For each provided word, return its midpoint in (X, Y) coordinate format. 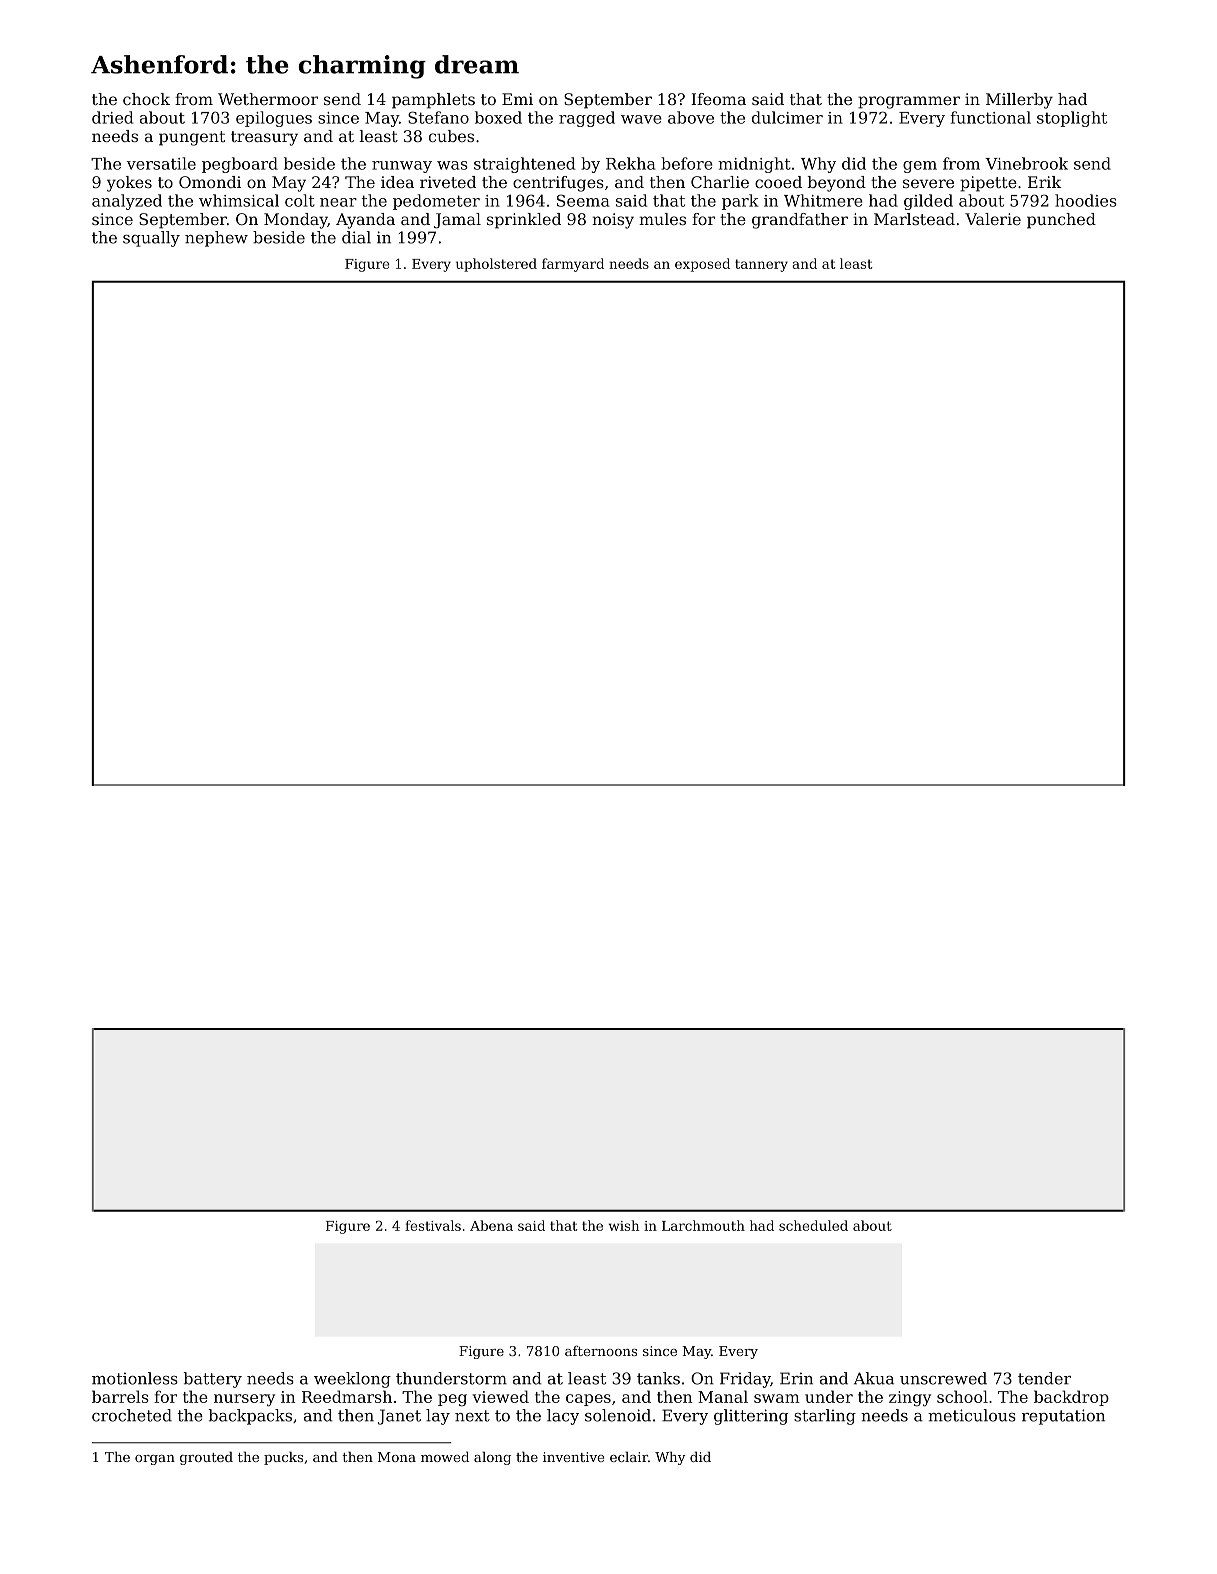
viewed (500, 1396)
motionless (135, 1378)
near (338, 202)
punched (1061, 221)
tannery (761, 265)
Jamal (457, 221)
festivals (433, 1225)
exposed (702, 265)
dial (356, 237)
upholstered (496, 265)
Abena (491, 1225)
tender (1044, 1378)
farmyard (573, 265)
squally (151, 239)
